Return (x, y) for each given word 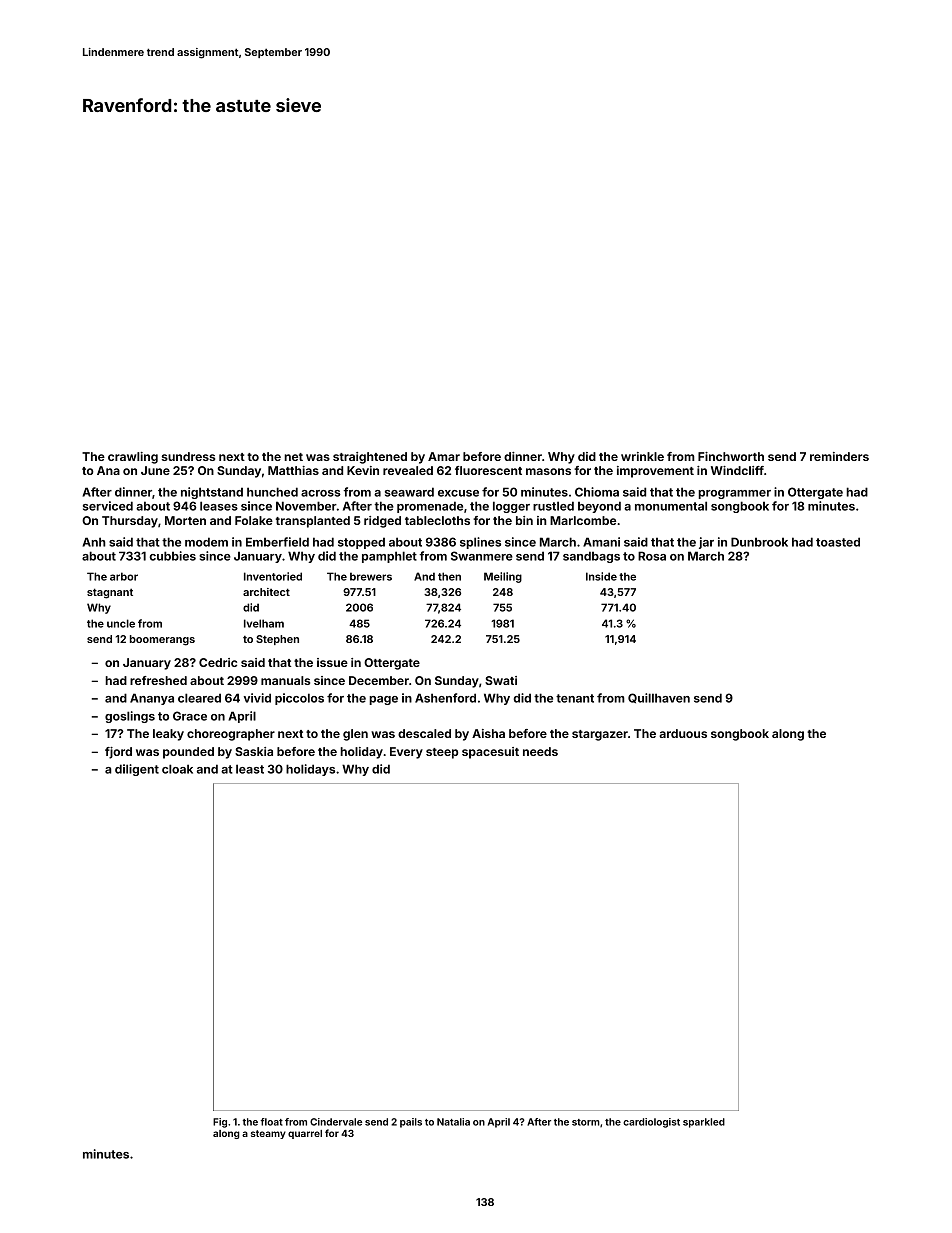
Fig (220, 1123)
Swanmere (482, 556)
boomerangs (162, 640)
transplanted (313, 522)
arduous (683, 733)
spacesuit (490, 753)
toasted (838, 542)
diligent (137, 770)
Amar (444, 456)
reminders (839, 456)
